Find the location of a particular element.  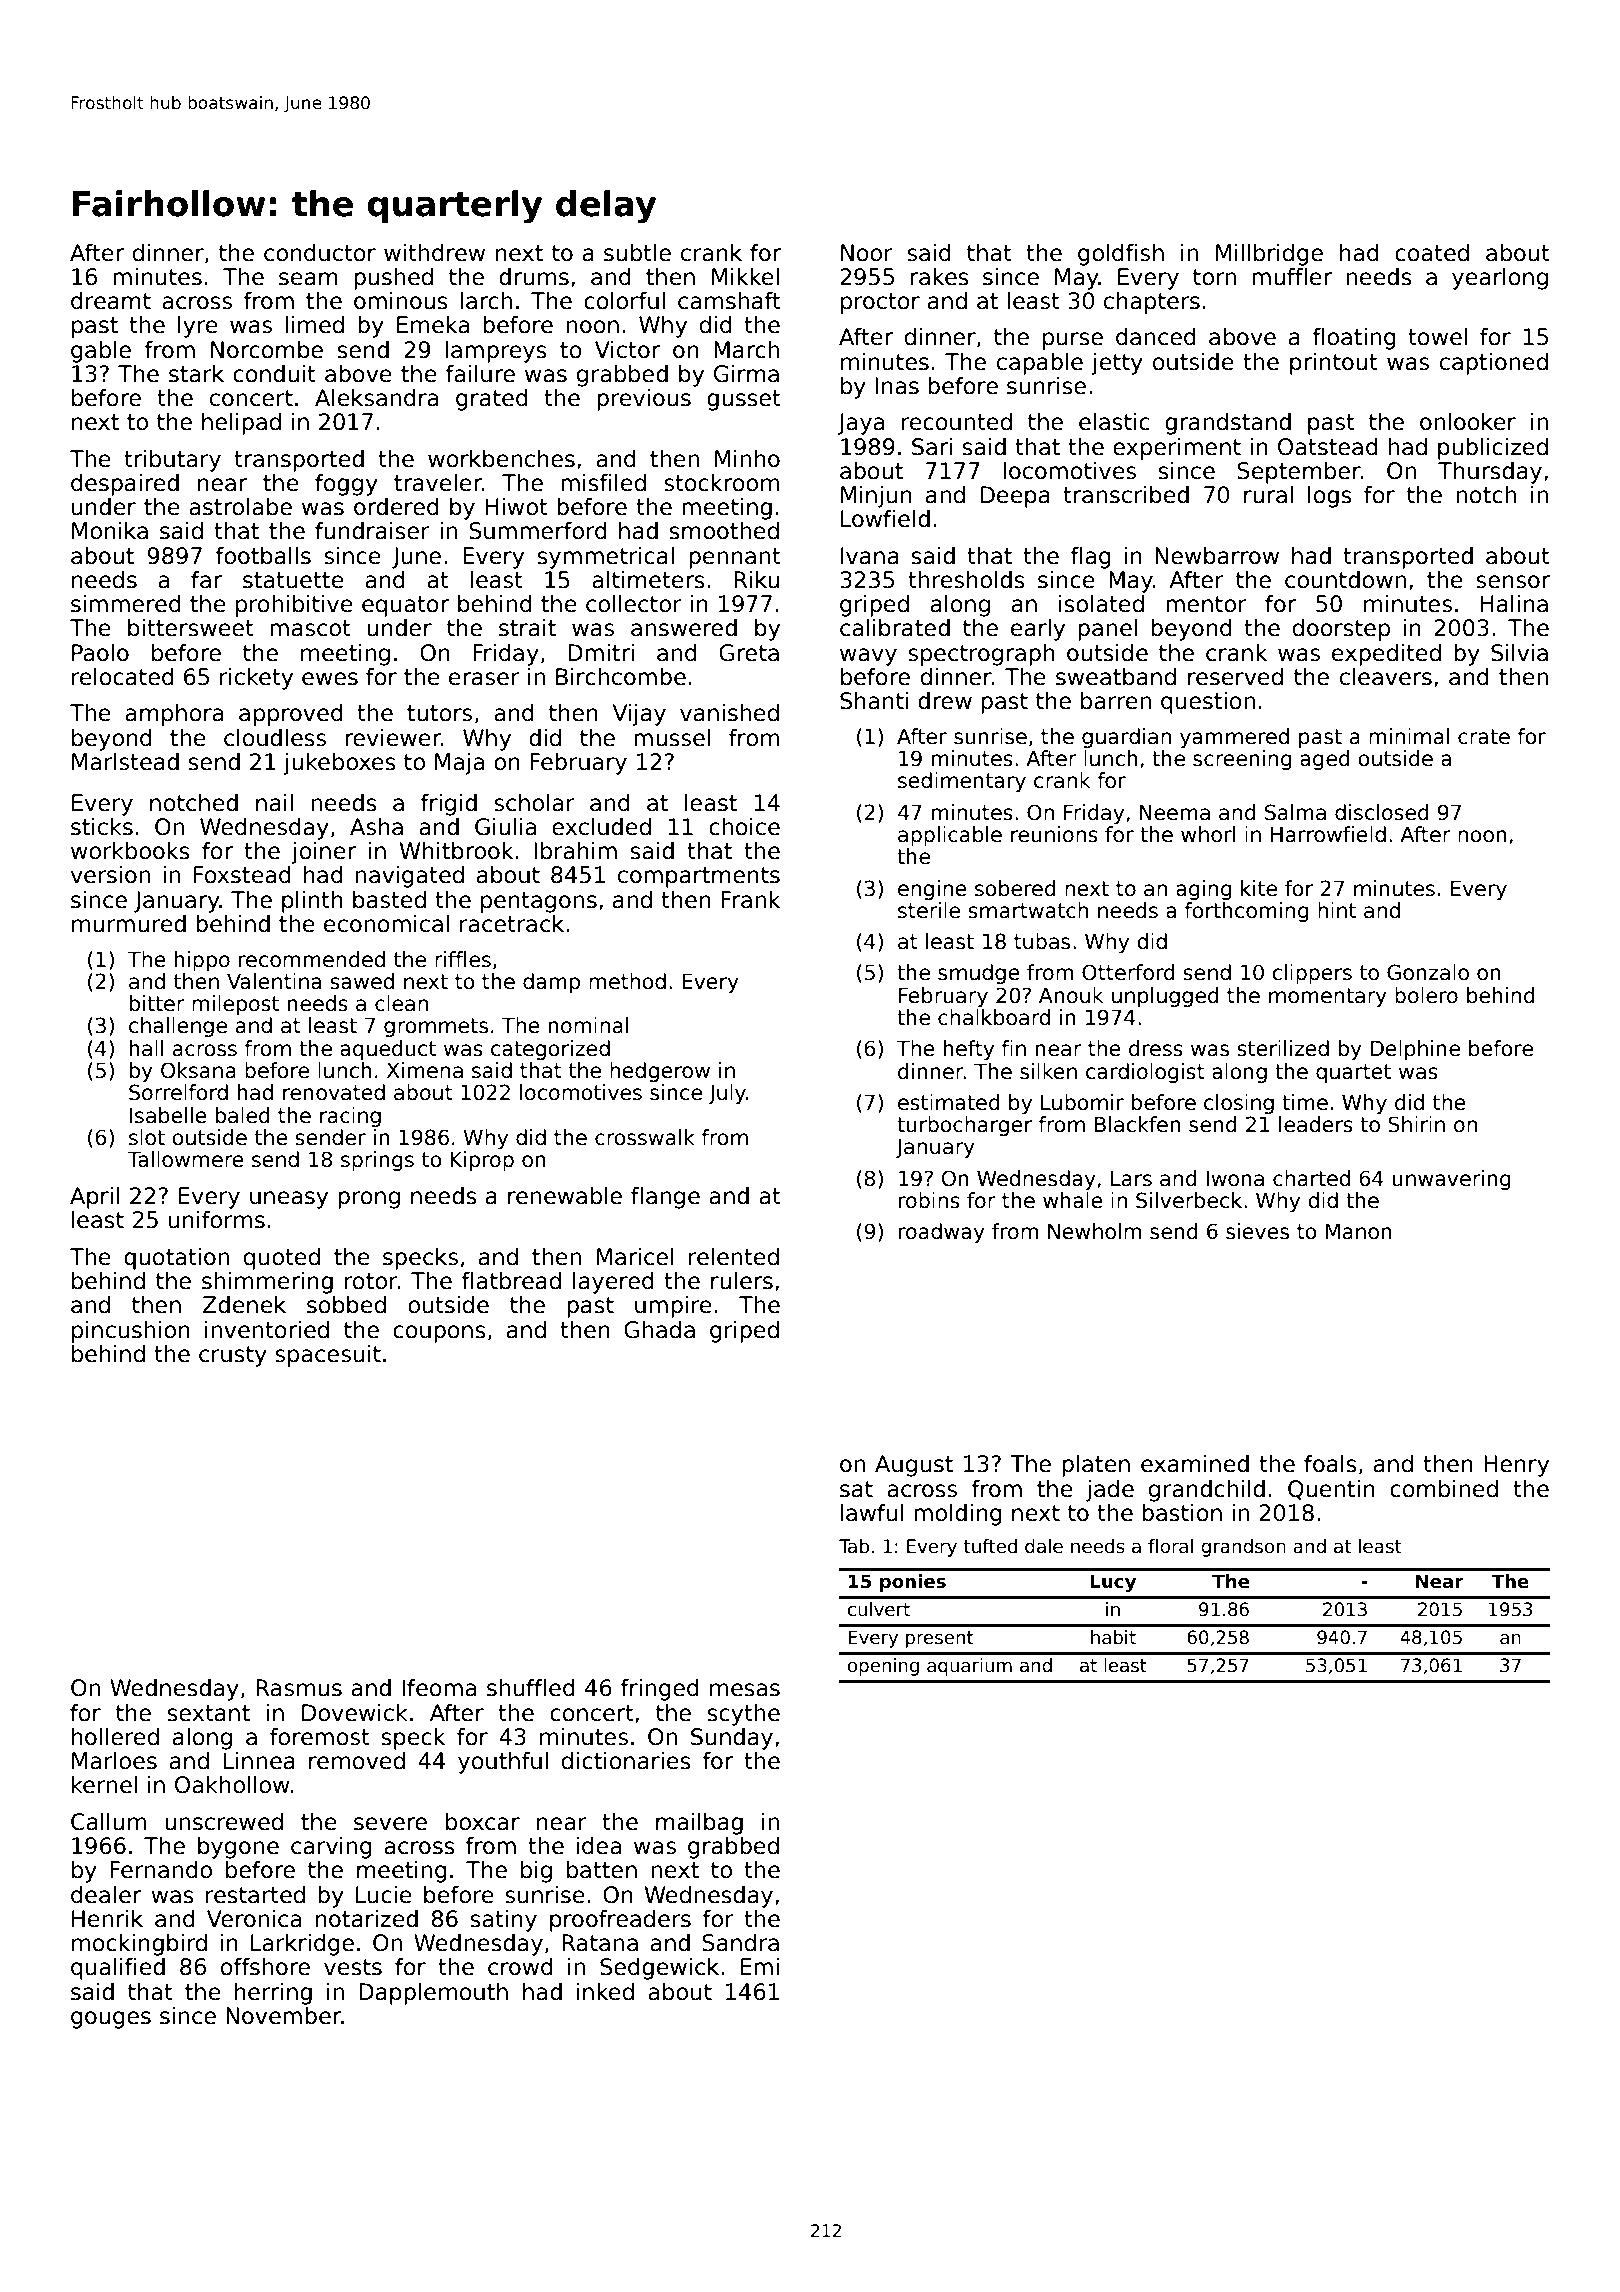

Minho is located at coordinates (747, 459).
